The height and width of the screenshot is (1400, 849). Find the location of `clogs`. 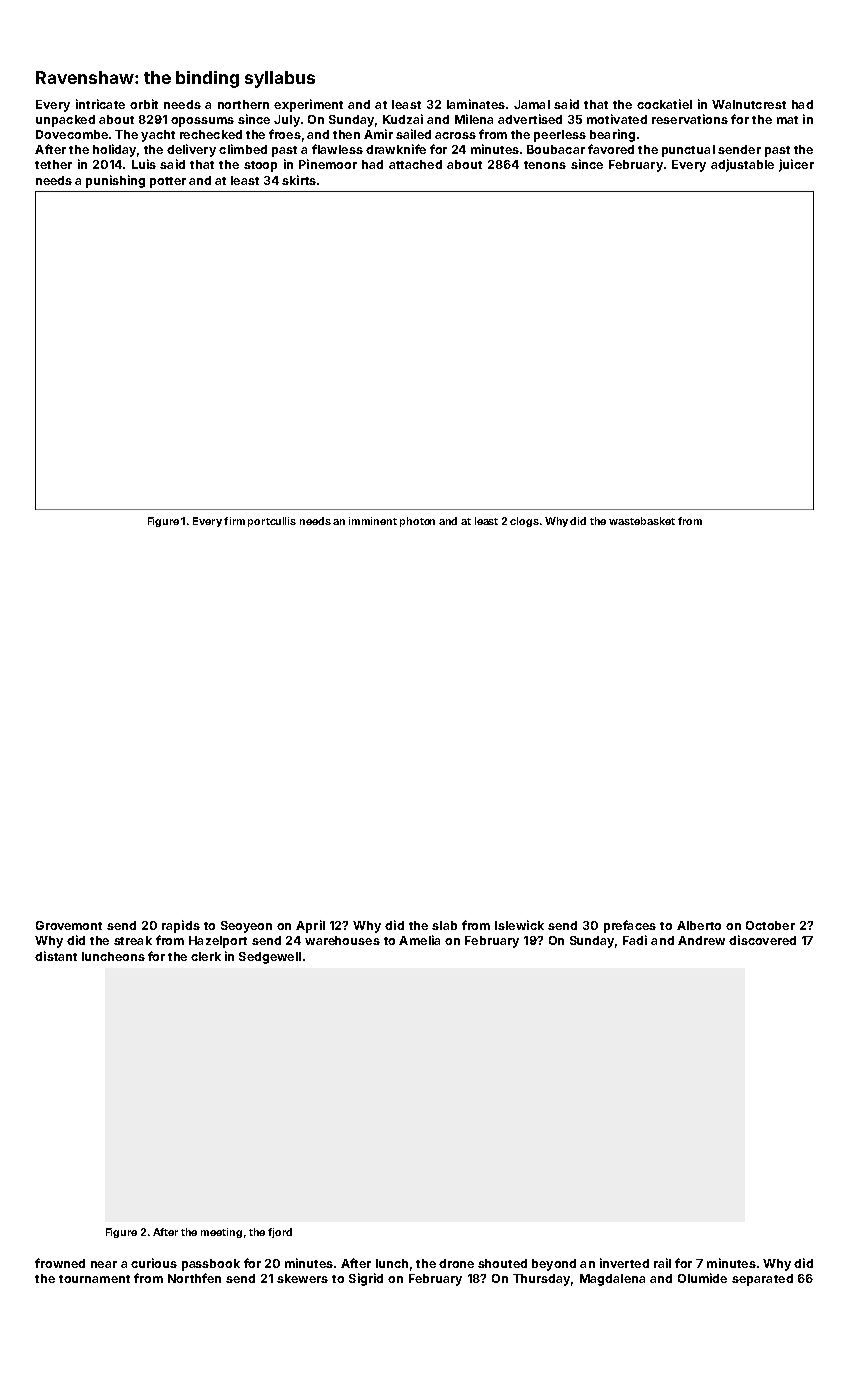

clogs is located at coordinates (524, 522).
